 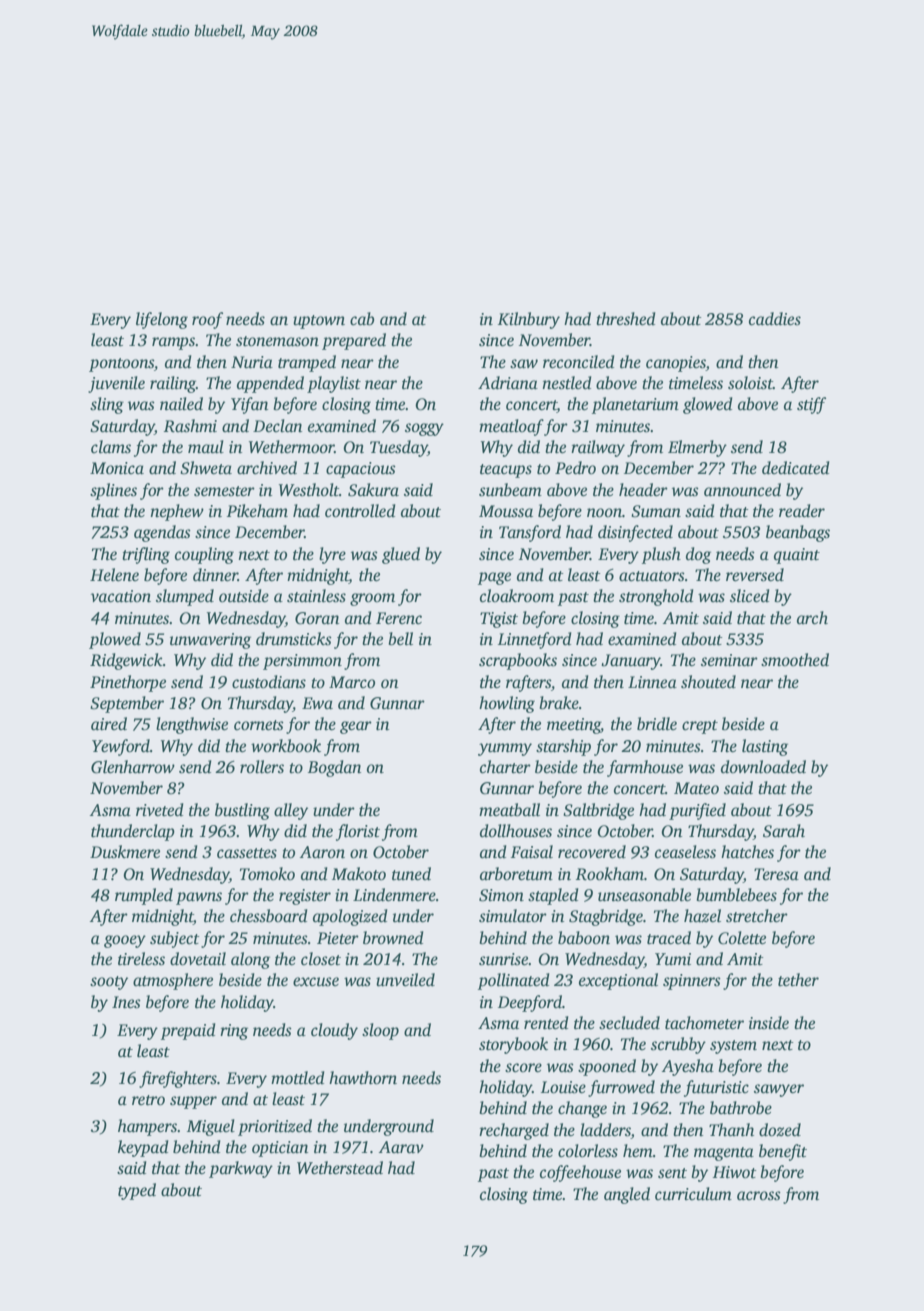 What do you see at coordinates (506, 511) in the page?
I see `Moussa` at bounding box center [506, 511].
